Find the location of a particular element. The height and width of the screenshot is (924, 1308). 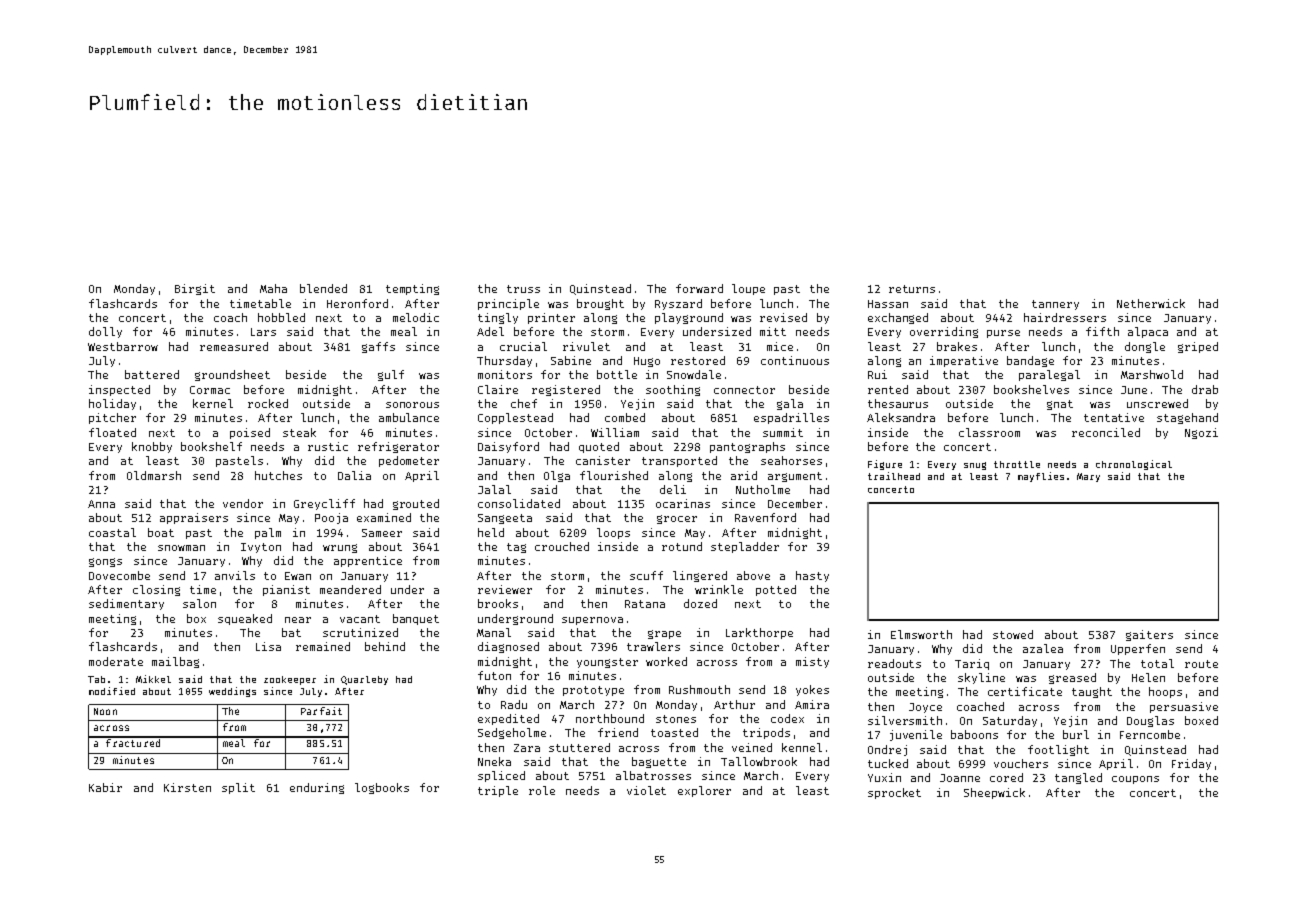

Copplestead is located at coordinates (515, 418).
